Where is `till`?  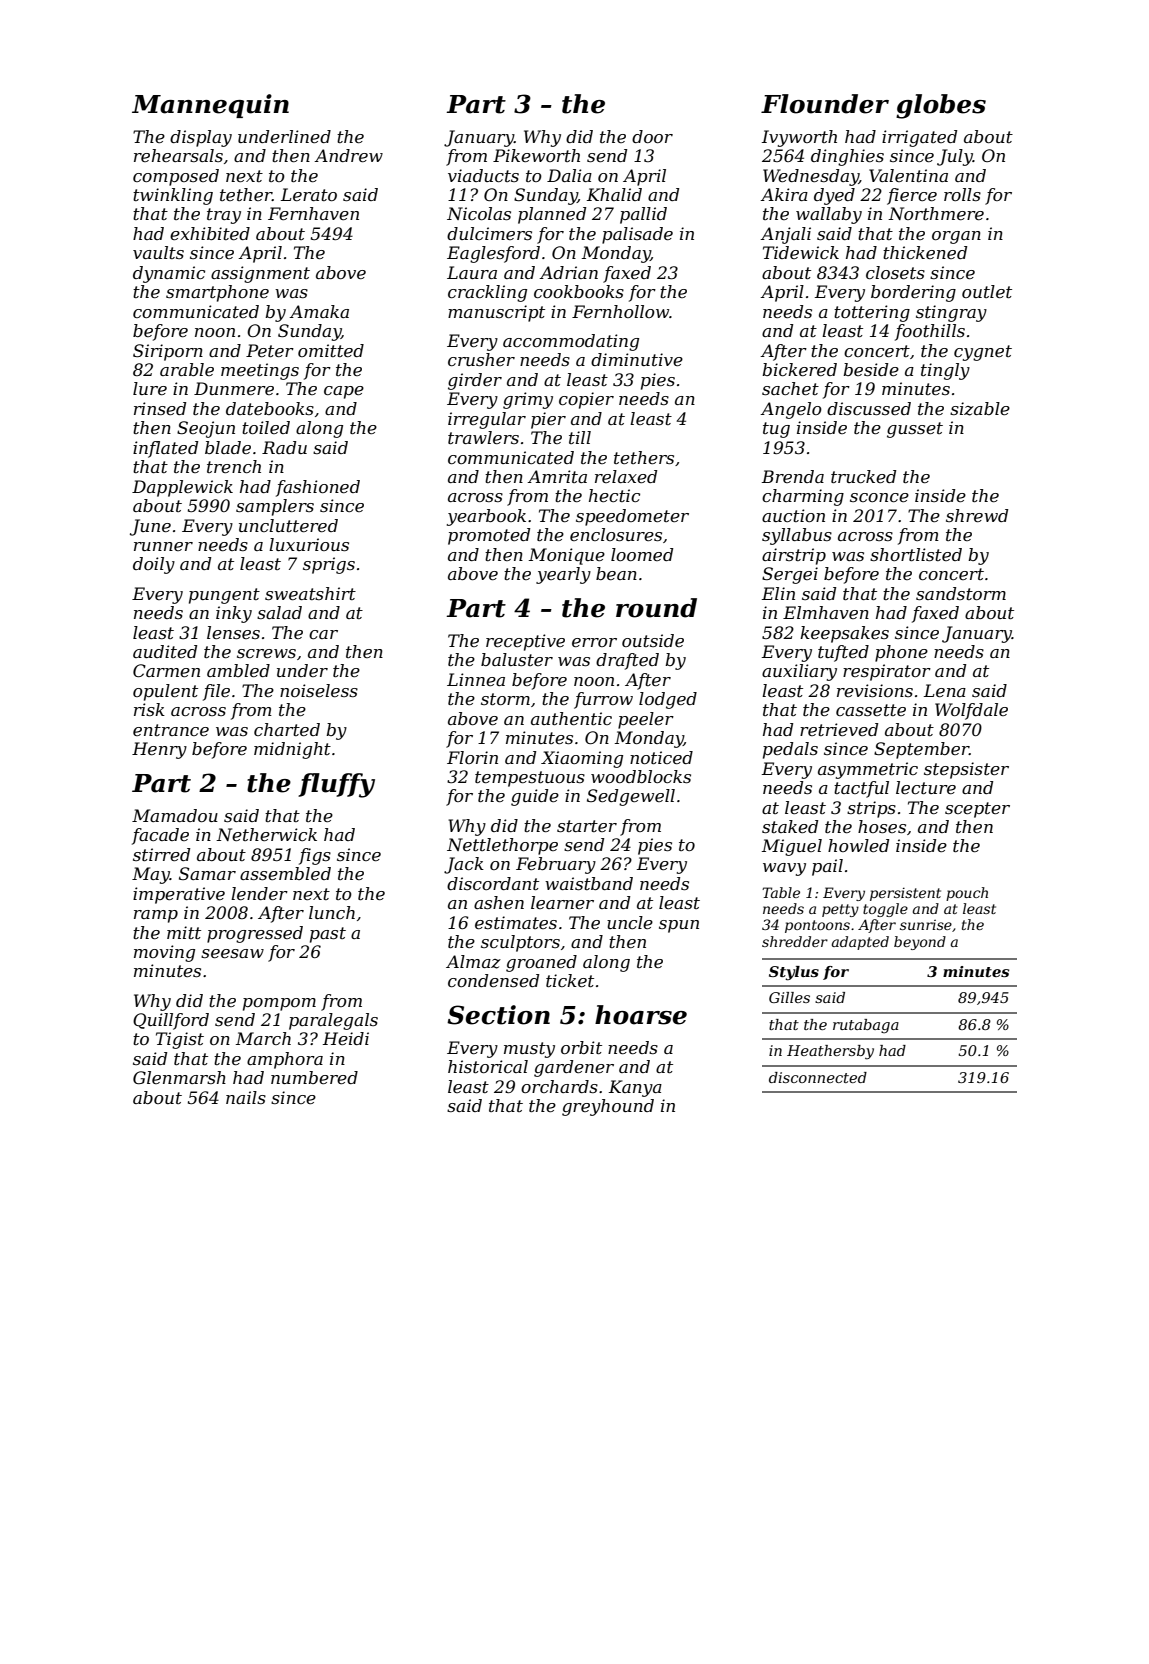 till is located at coordinates (580, 437).
